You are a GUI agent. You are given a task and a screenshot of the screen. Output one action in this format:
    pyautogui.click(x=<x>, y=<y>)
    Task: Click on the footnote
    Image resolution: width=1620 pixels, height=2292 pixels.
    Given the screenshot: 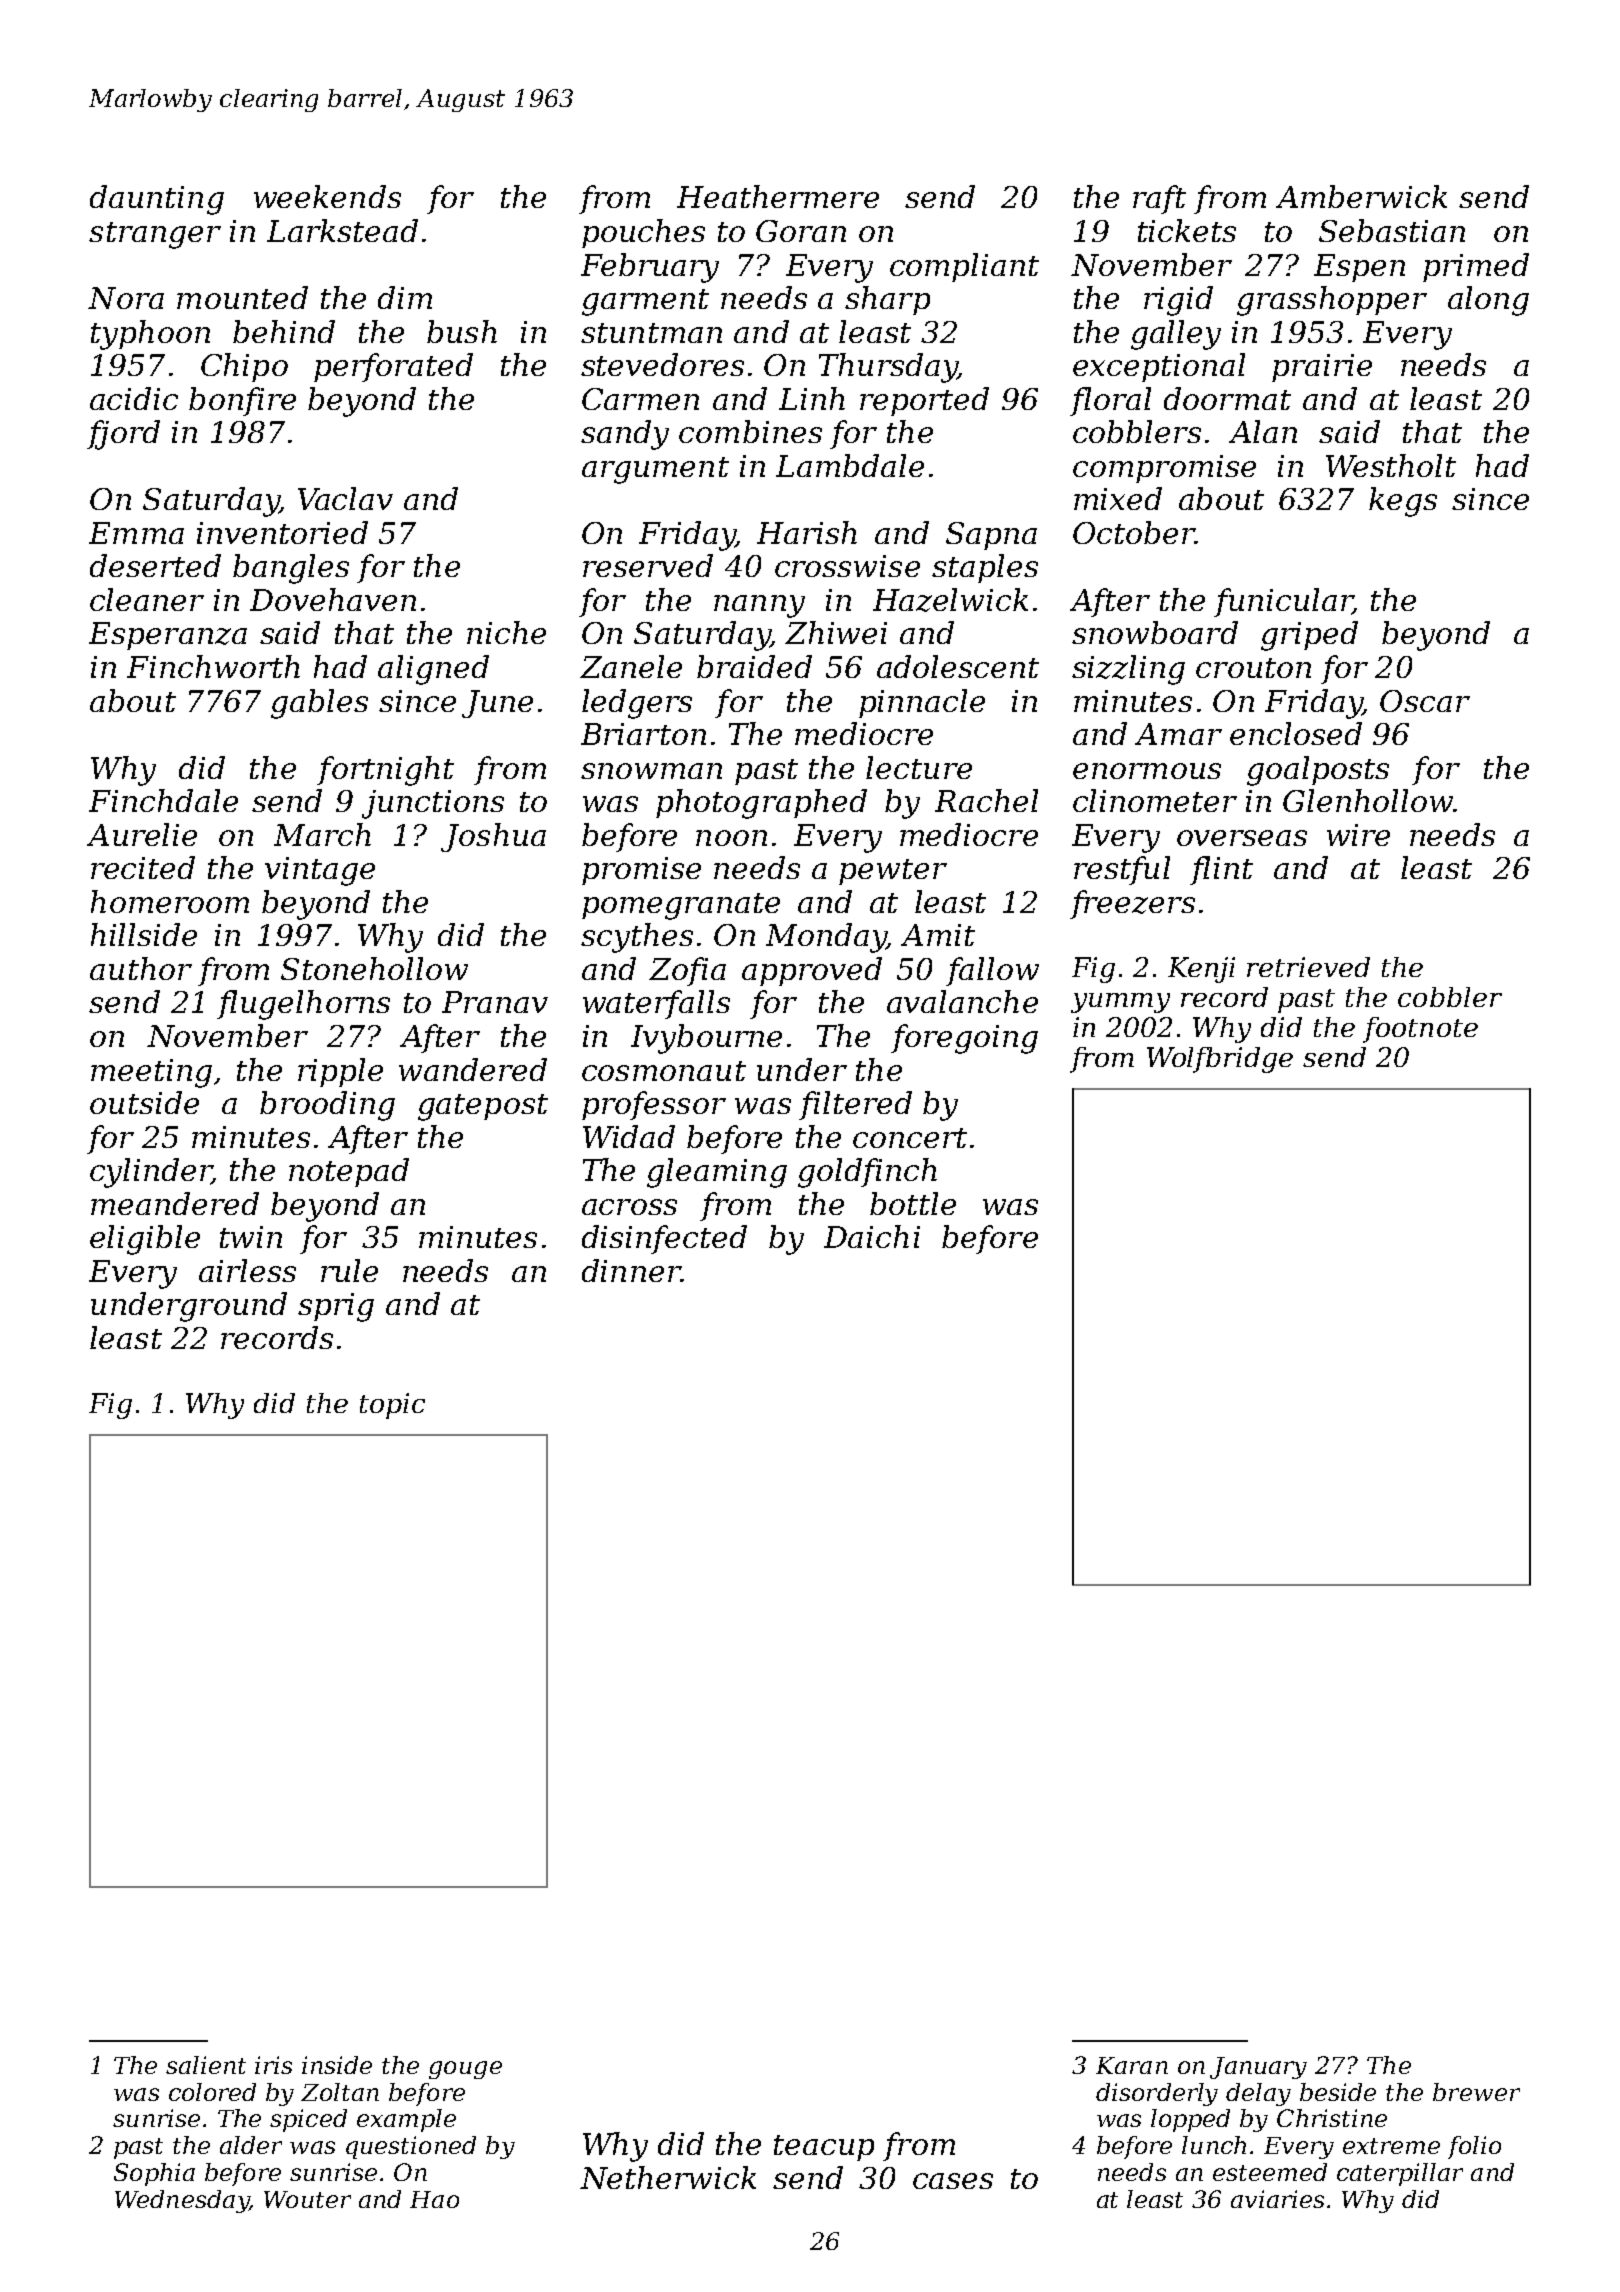 What is the action you would take?
    pyautogui.click(x=1420, y=1030)
